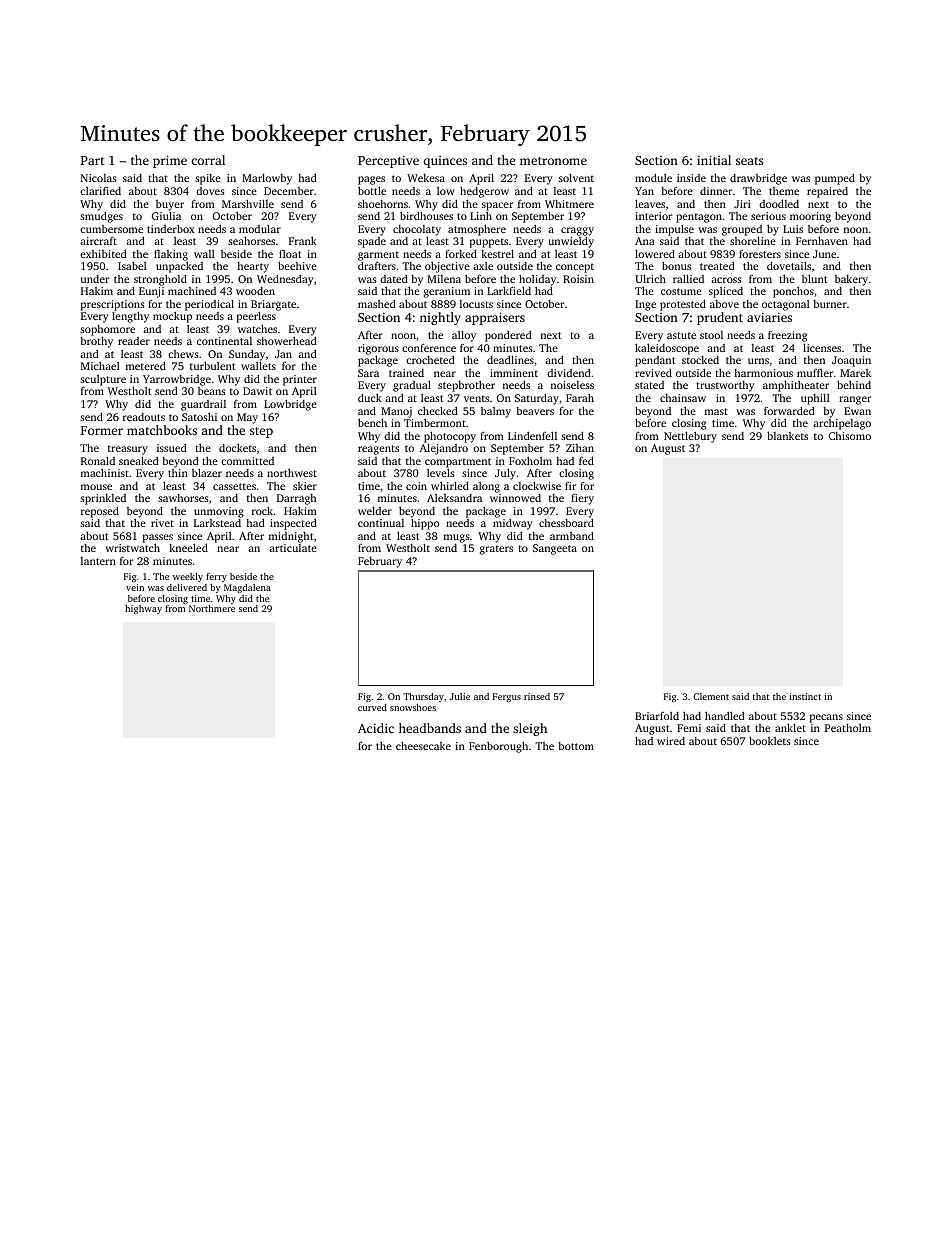 Image resolution: width=952 pixels, height=1233 pixels. What do you see at coordinates (851, 281) in the screenshot?
I see `bakery` at bounding box center [851, 281].
